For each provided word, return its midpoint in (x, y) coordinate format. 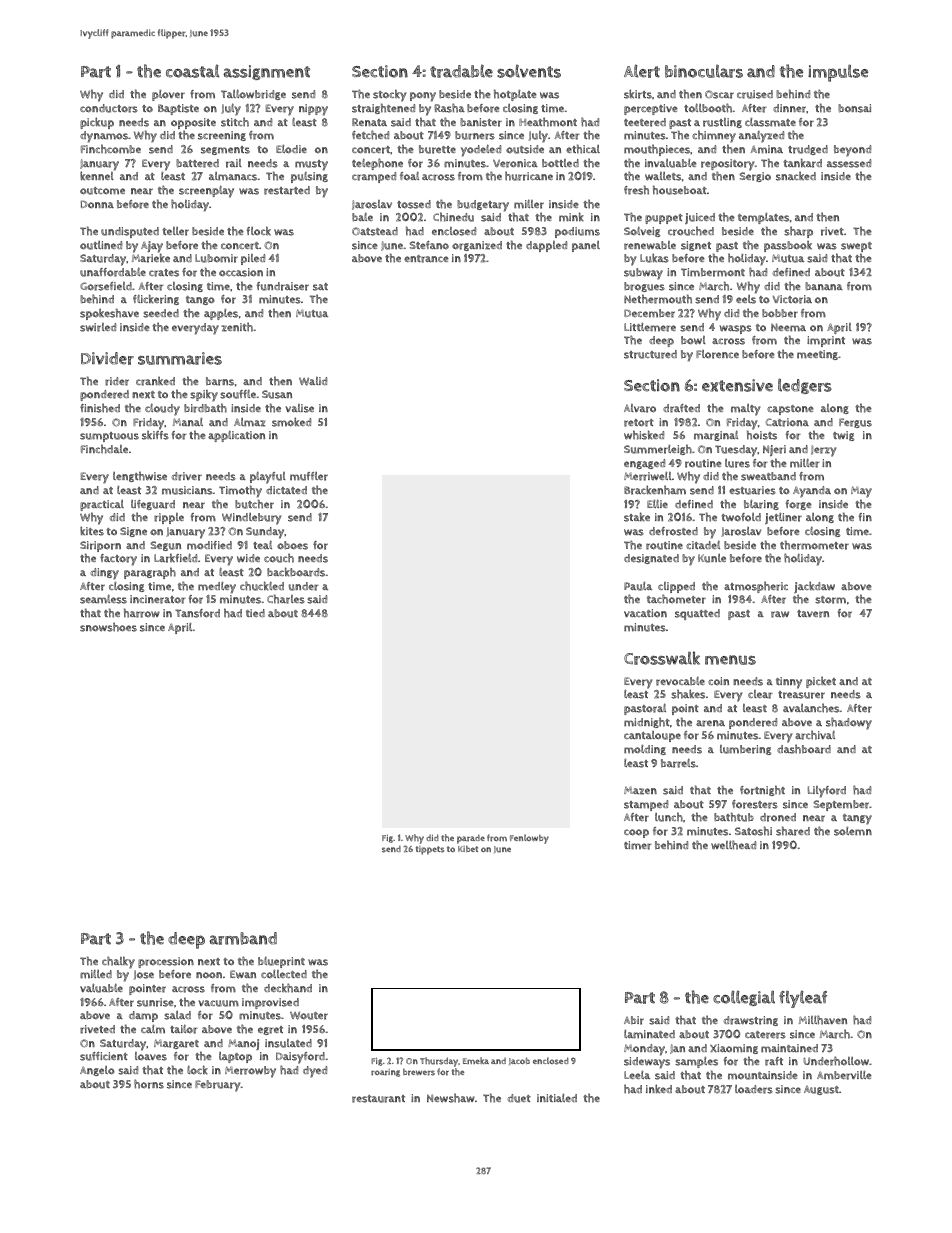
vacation (645, 613)
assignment (266, 72)
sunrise (155, 1002)
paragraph (150, 573)
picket (821, 682)
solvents (529, 71)
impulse (838, 73)
